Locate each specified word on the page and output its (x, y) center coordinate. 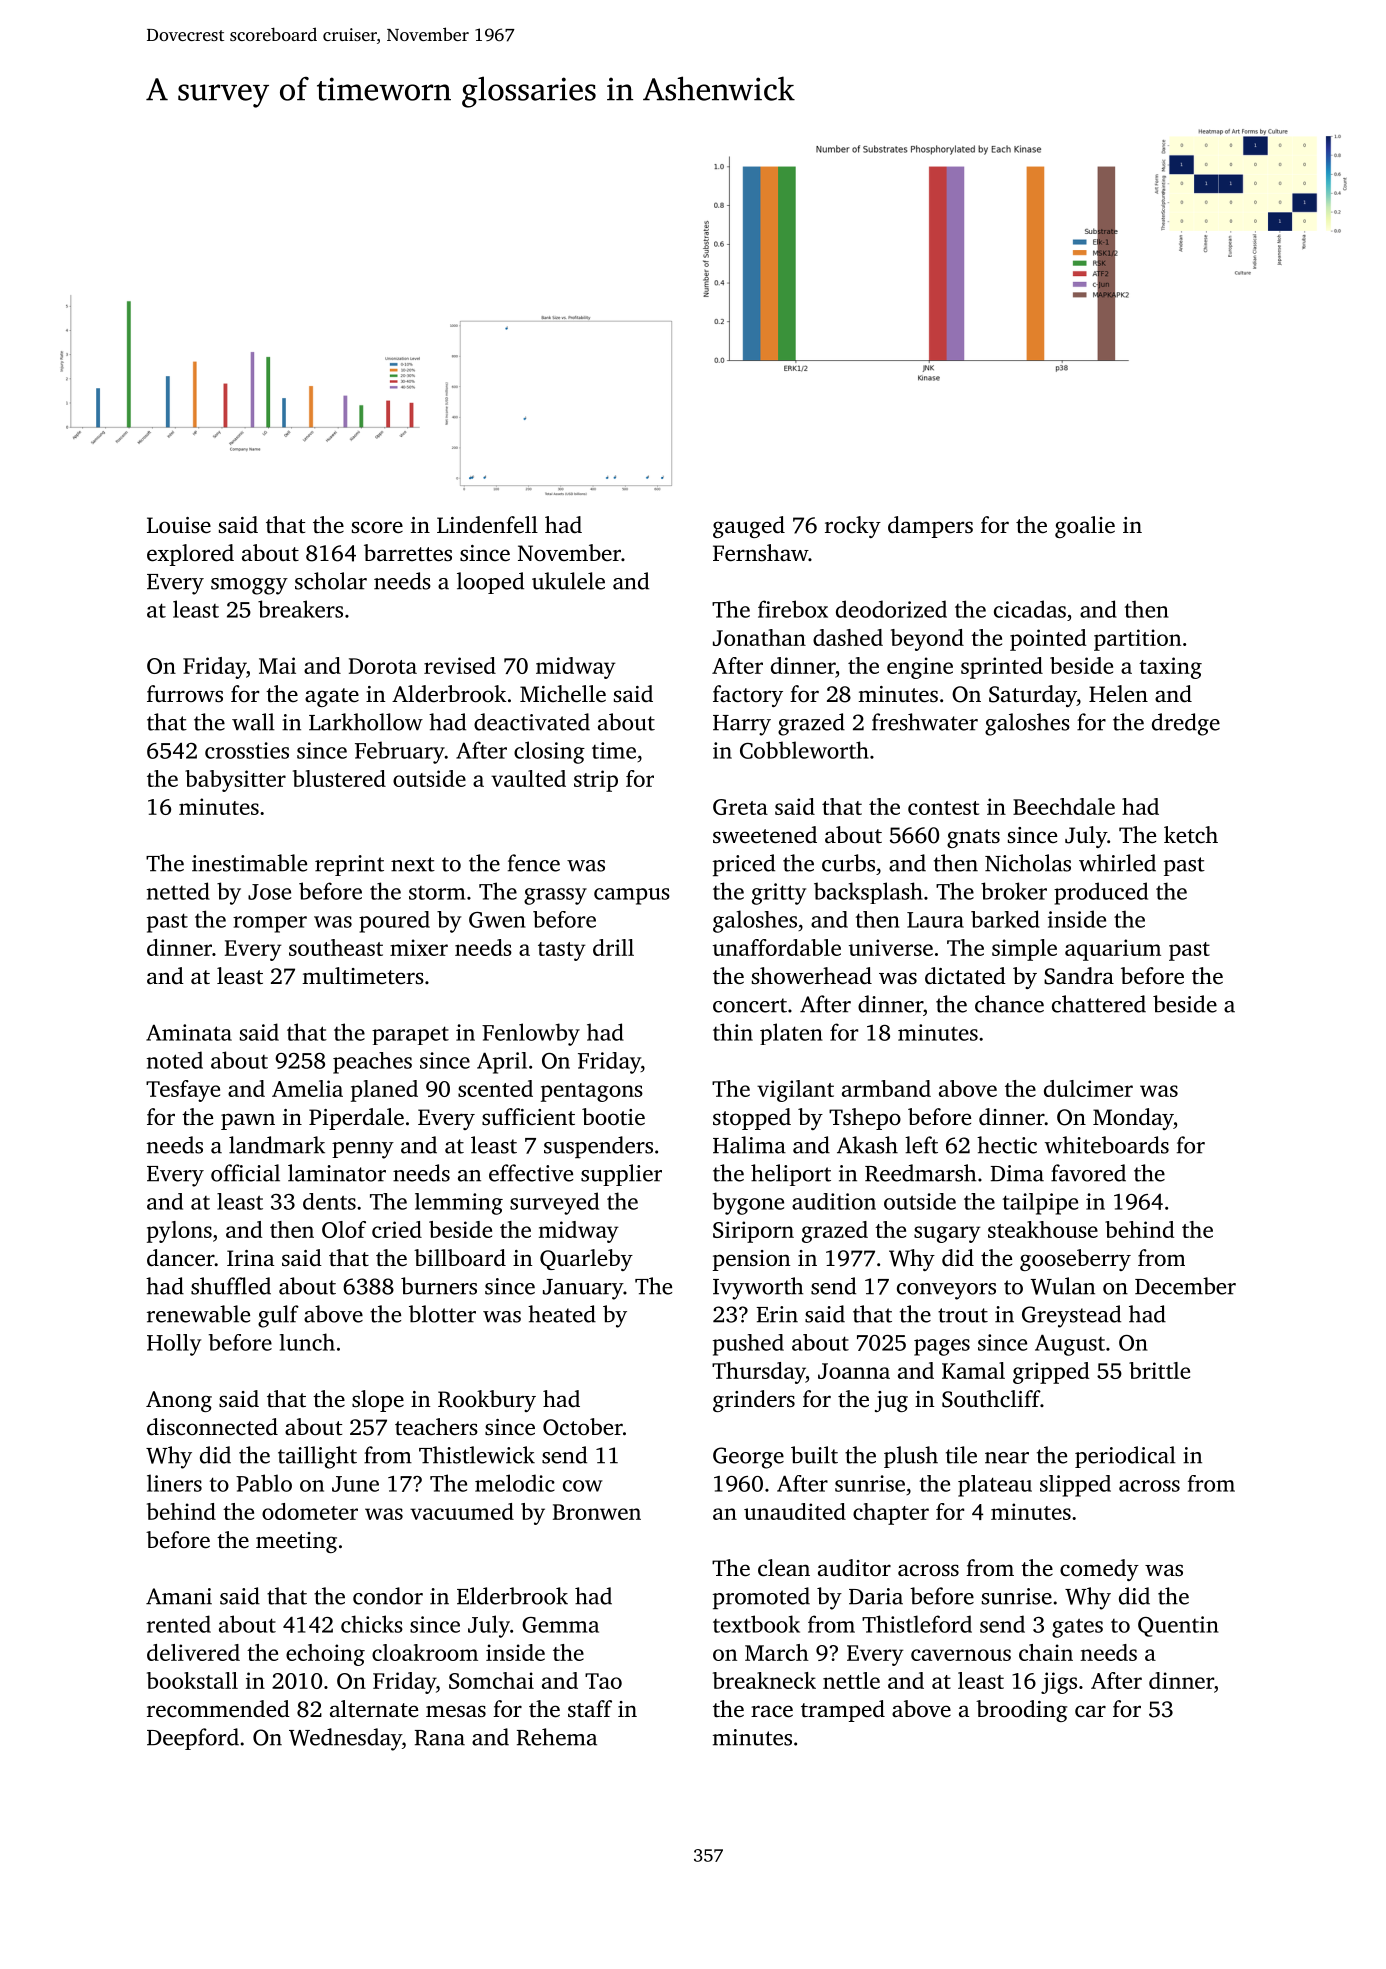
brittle (1159, 1370)
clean (784, 1568)
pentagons (592, 1092)
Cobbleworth (804, 750)
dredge (1186, 724)
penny (363, 1150)
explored (190, 555)
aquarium (1113, 950)
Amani (179, 1596)
